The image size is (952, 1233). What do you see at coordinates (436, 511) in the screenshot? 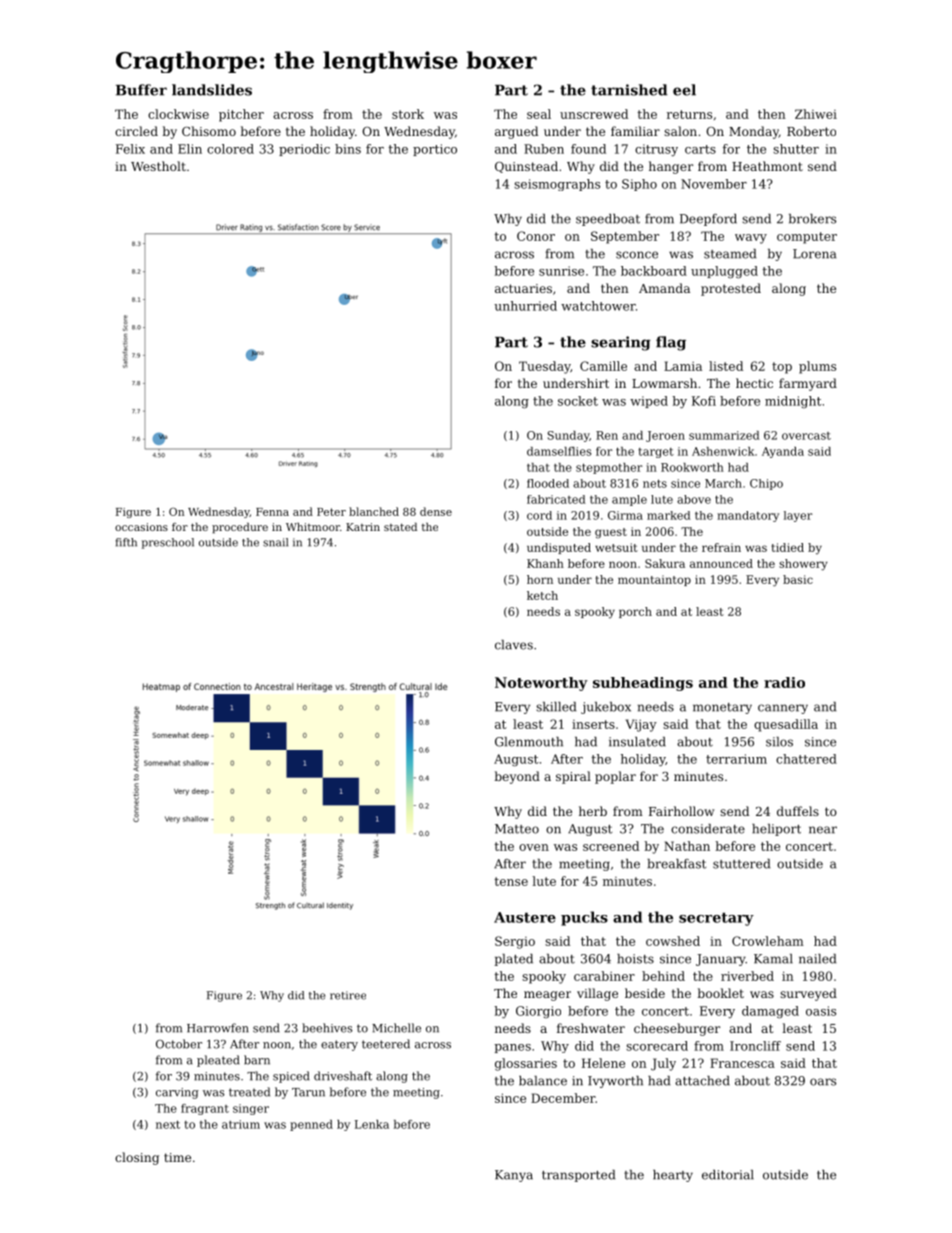
I see `dense` at bounding box center [436, 511].
